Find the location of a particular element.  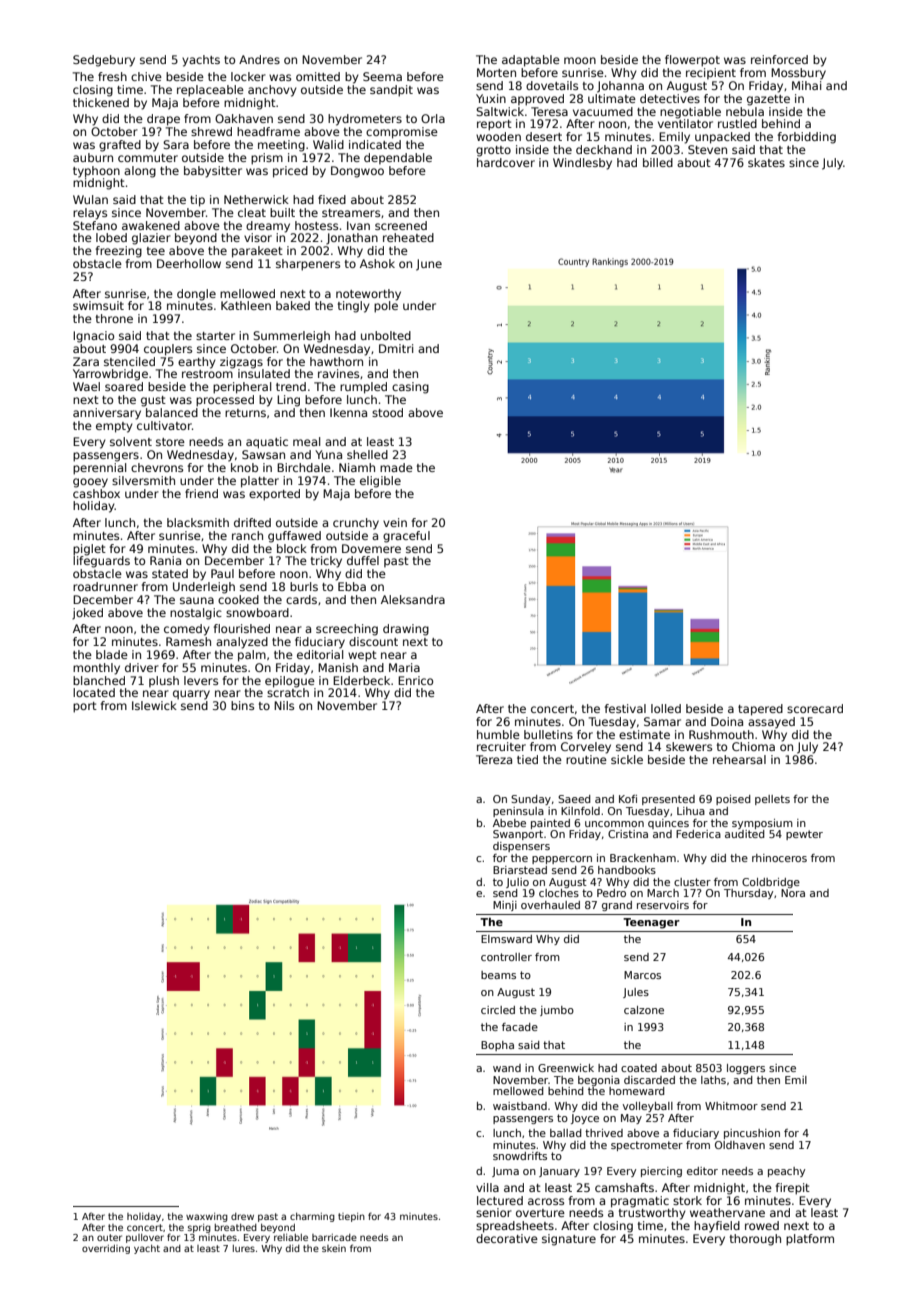

skates is located at coordinates (766, 162).
